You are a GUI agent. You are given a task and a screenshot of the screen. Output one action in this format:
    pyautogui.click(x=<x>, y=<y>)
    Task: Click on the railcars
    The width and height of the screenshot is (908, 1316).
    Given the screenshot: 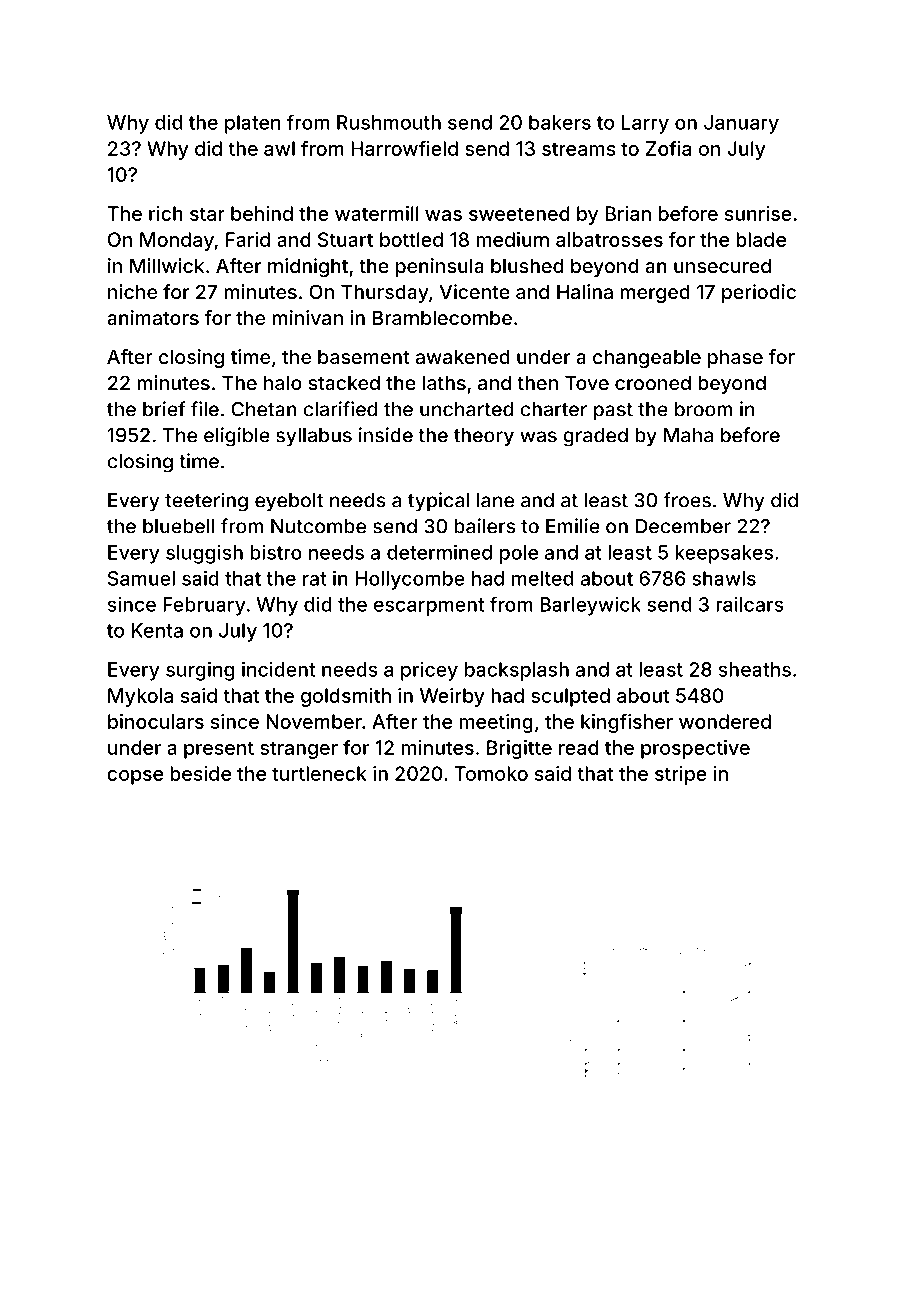 What is the action you would take?
    pyautogui.click(x=750, y=604)
